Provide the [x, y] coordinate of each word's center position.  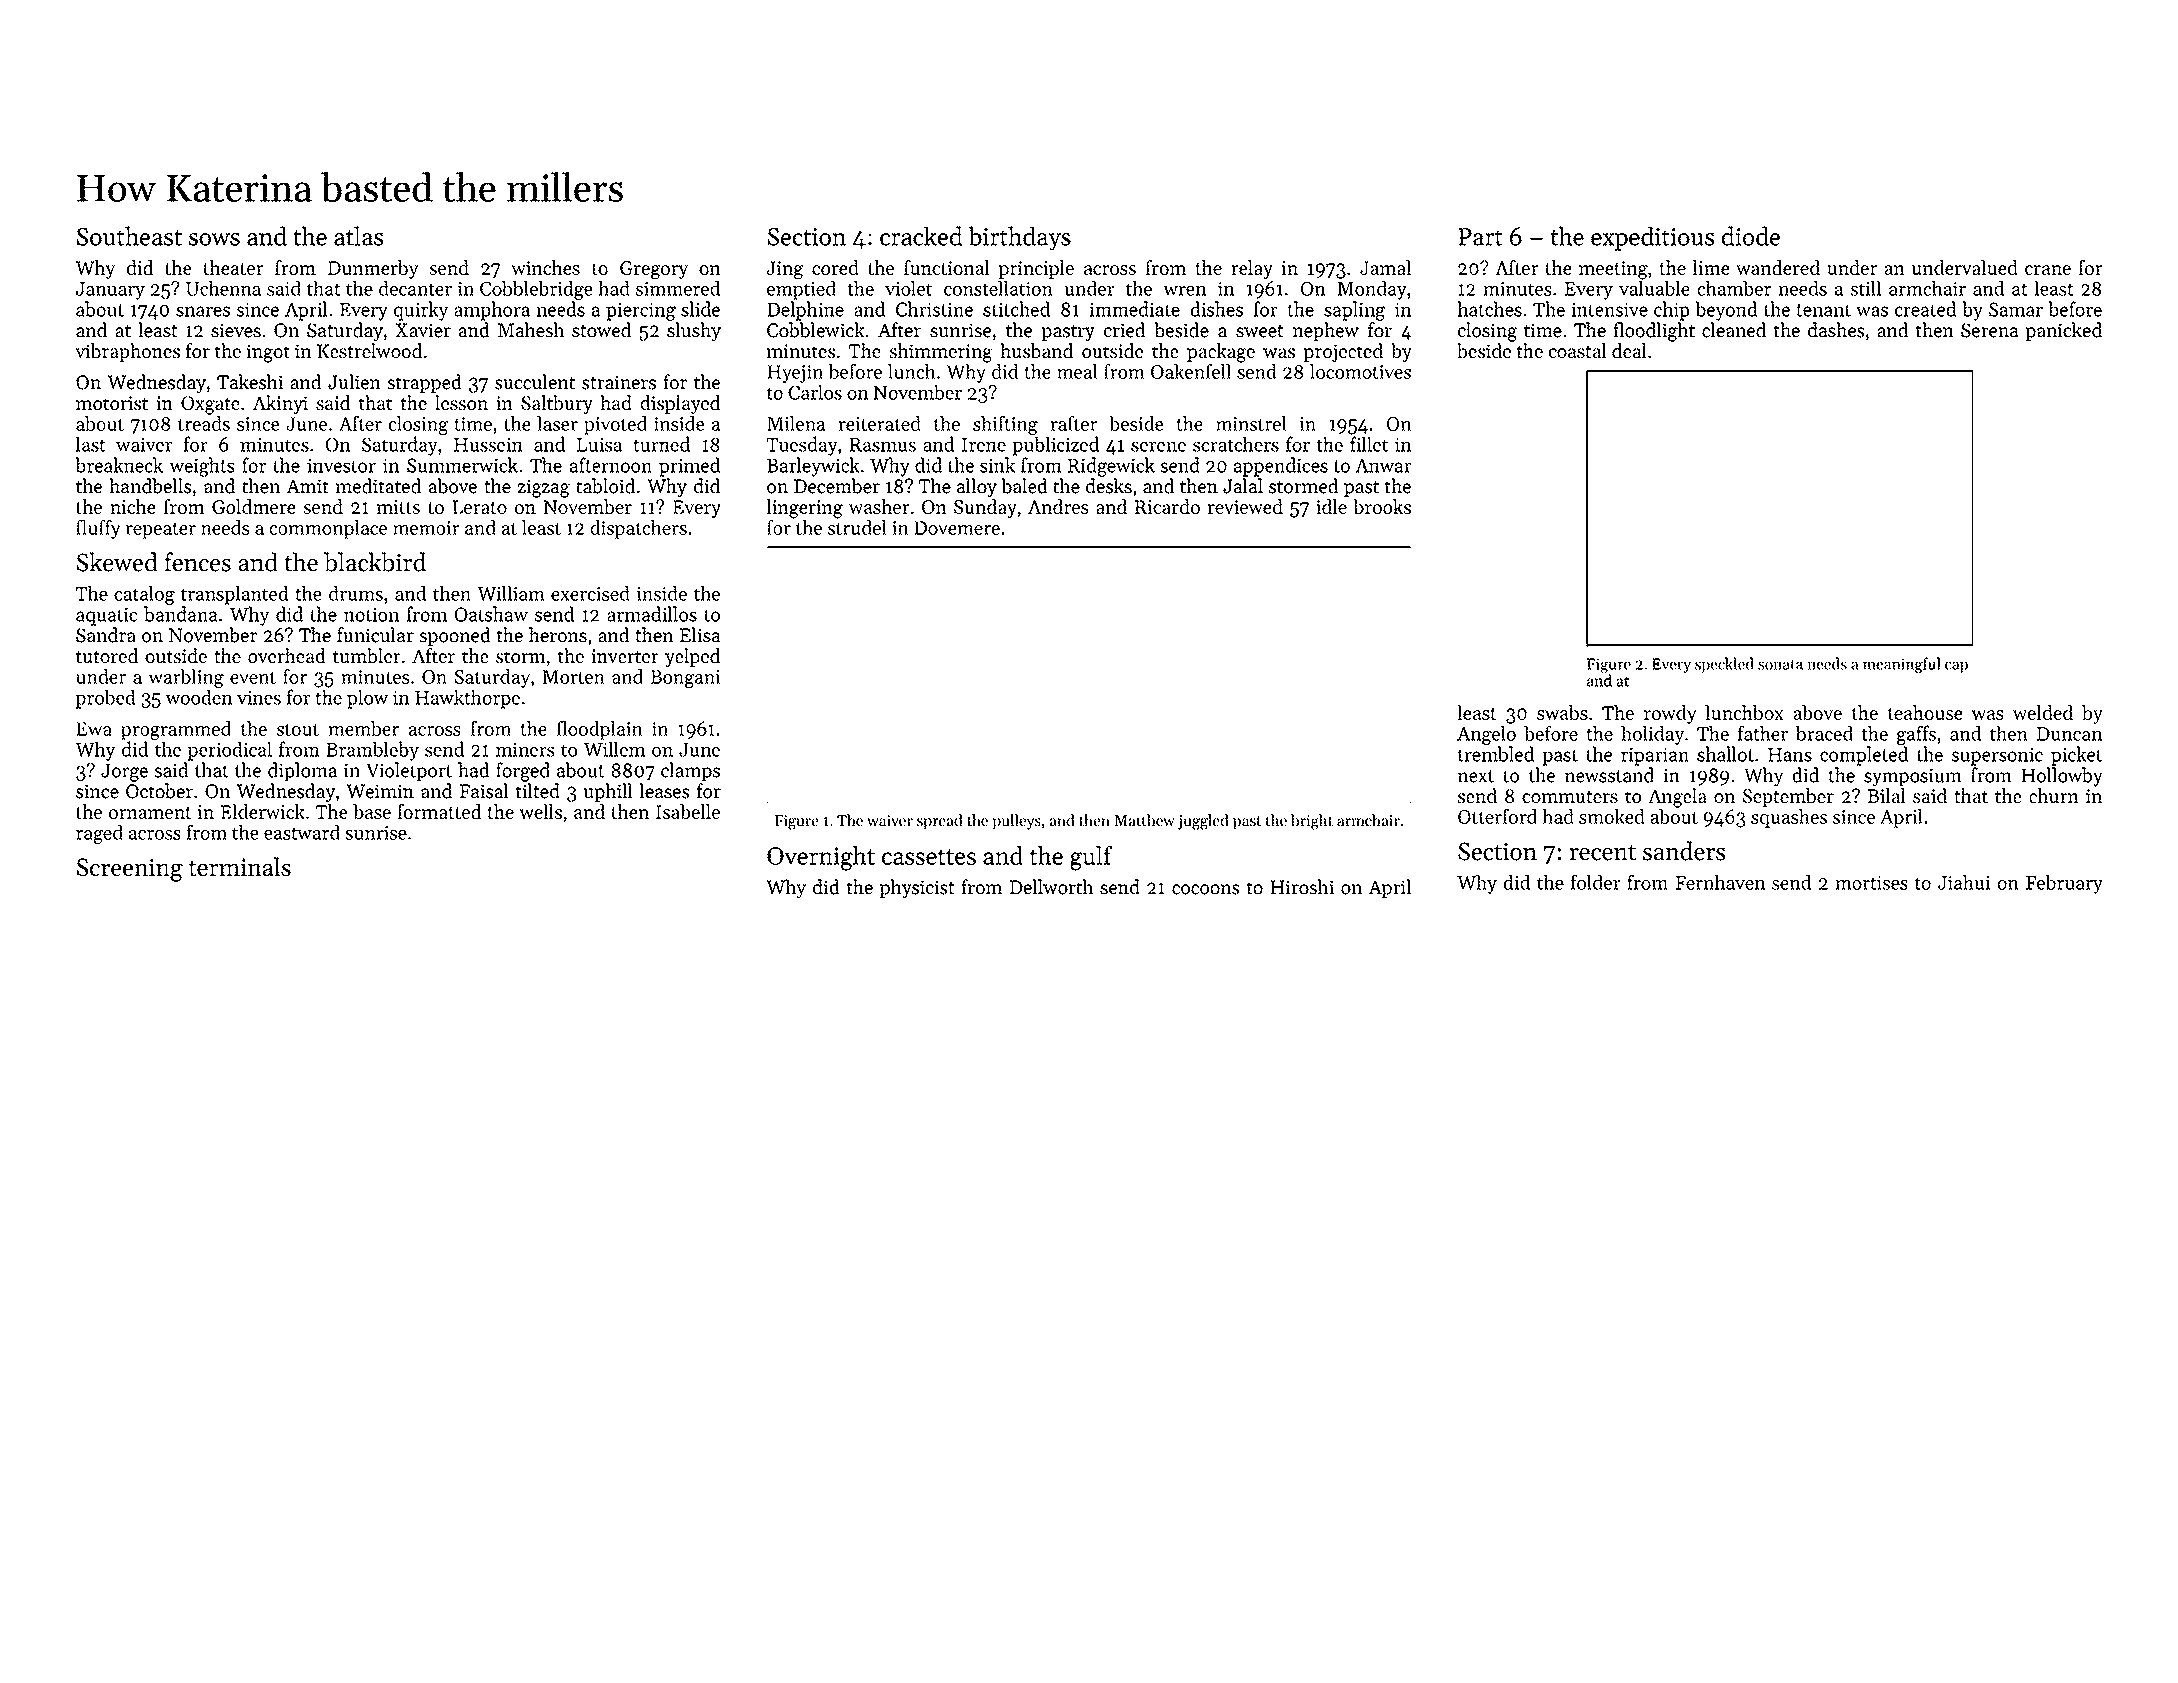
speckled [1724, 665]
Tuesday [802, 446]
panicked [2063, 331]
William [511, 593]
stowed [601, 330]
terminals [239, 866]
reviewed [1245, 506]
